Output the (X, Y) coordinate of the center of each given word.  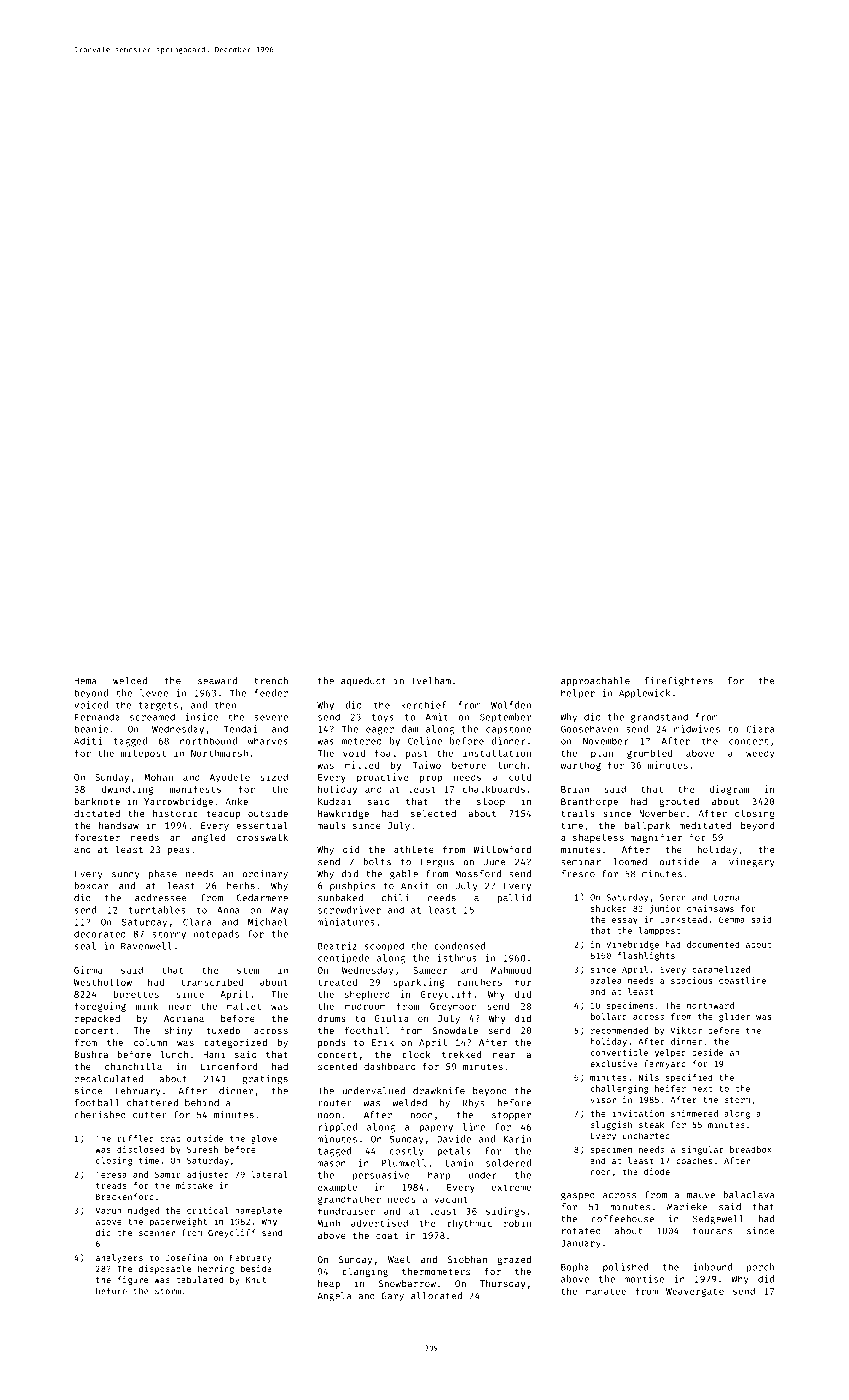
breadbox (751, 1149)
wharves (268, 741)
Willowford (502, 849)
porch (760, 1268)
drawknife (439, 1091)
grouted (679, 802)
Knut (256, 1280)
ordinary (265, 874)
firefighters (679, 682)
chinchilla (133, 1066)
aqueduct (363, 681)
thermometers (436, 1271)
